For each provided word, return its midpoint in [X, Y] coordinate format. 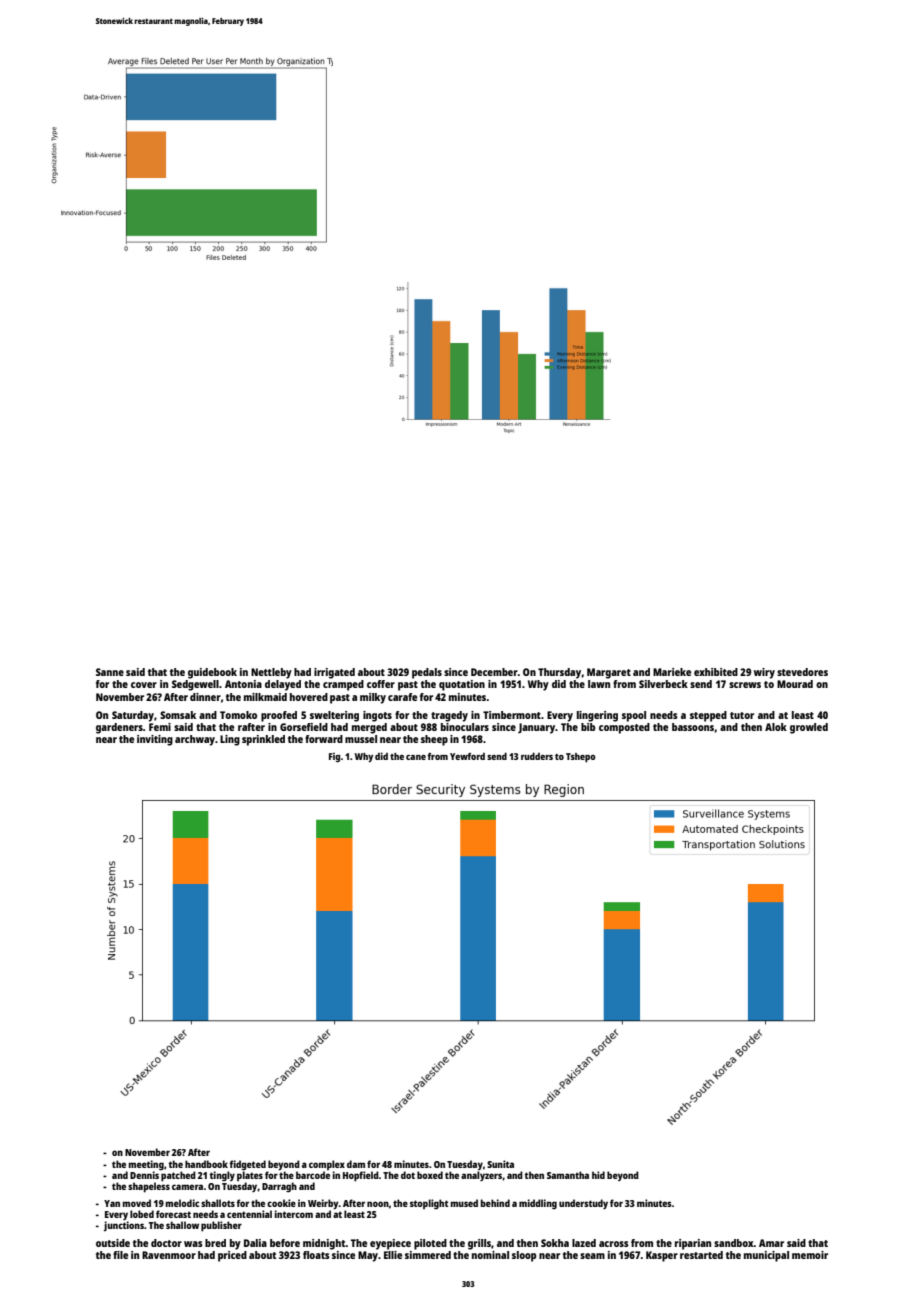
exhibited [716, 672]
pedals [427, 673]
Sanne [110, 672]
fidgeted [247, 1165]
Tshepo [581, 757]
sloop [524, 1256]
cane [416, 757]
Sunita [500, 1164]
